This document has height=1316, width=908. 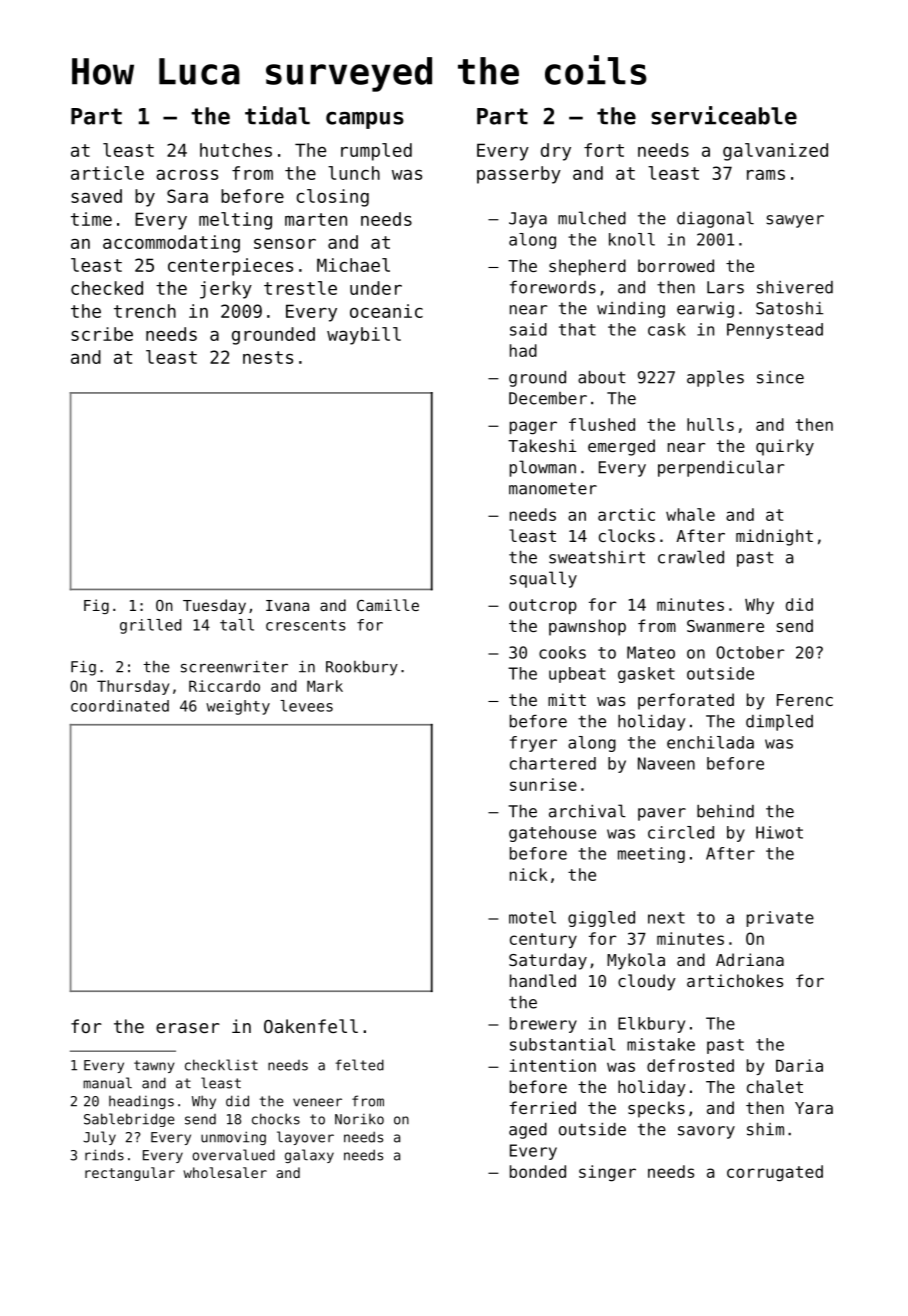 What do you see at coordinates (587, 811) in the document?
I see `archival` at bounding box center [587, 811].
